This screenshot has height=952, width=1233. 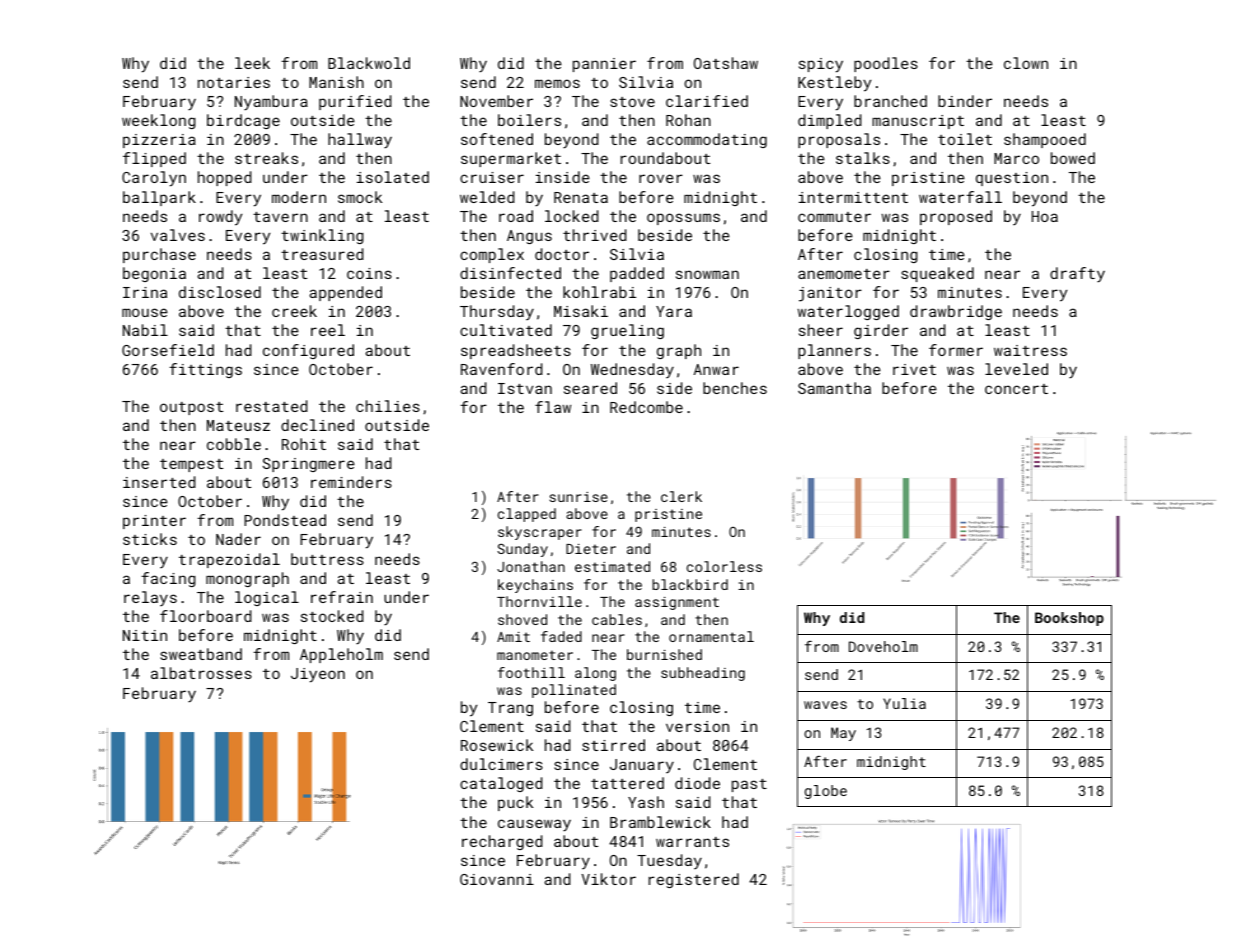 I want to click on chilies, so click(x=388, y=406).
